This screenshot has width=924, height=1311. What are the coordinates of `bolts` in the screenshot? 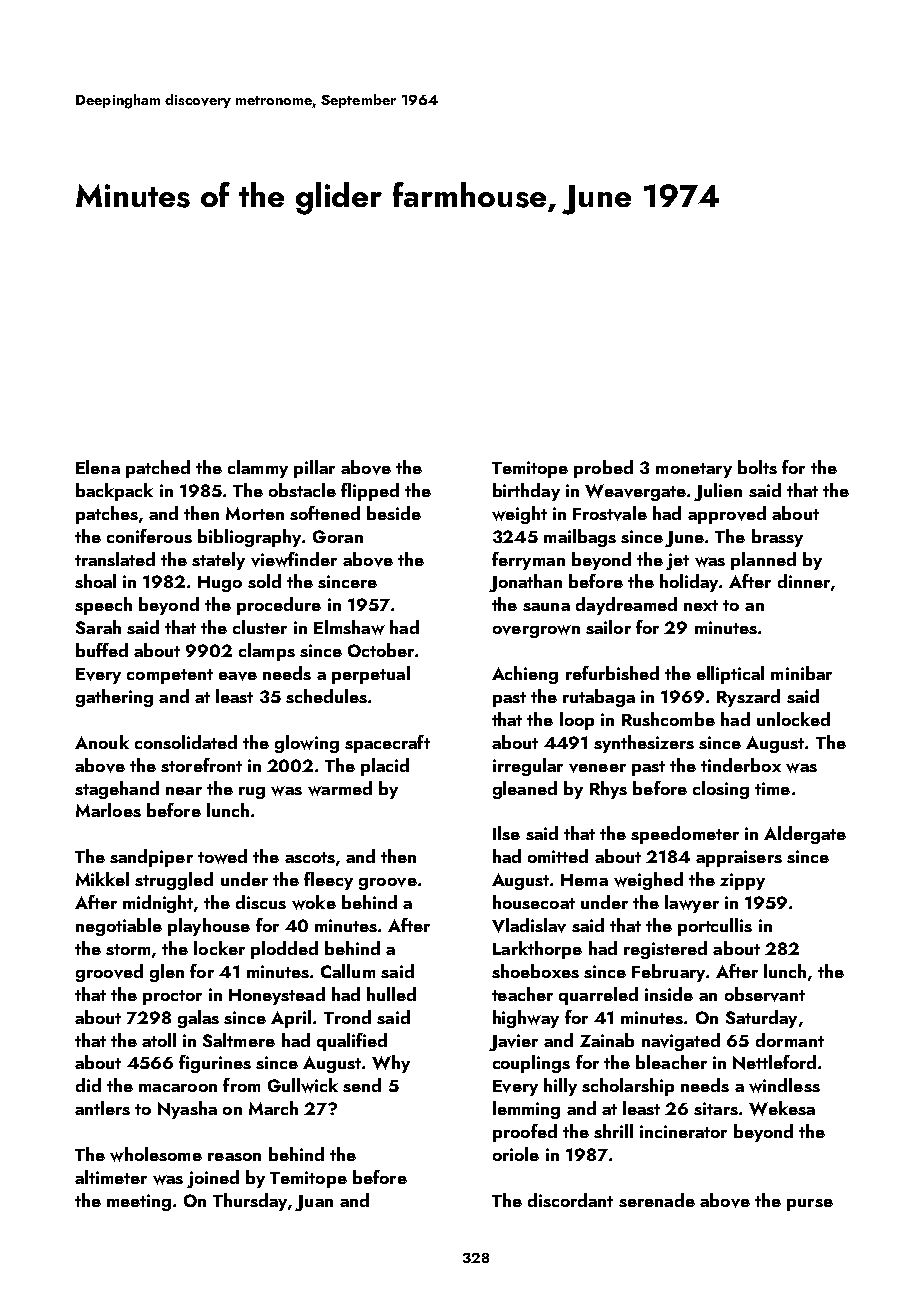 It's located at (757, 467).
